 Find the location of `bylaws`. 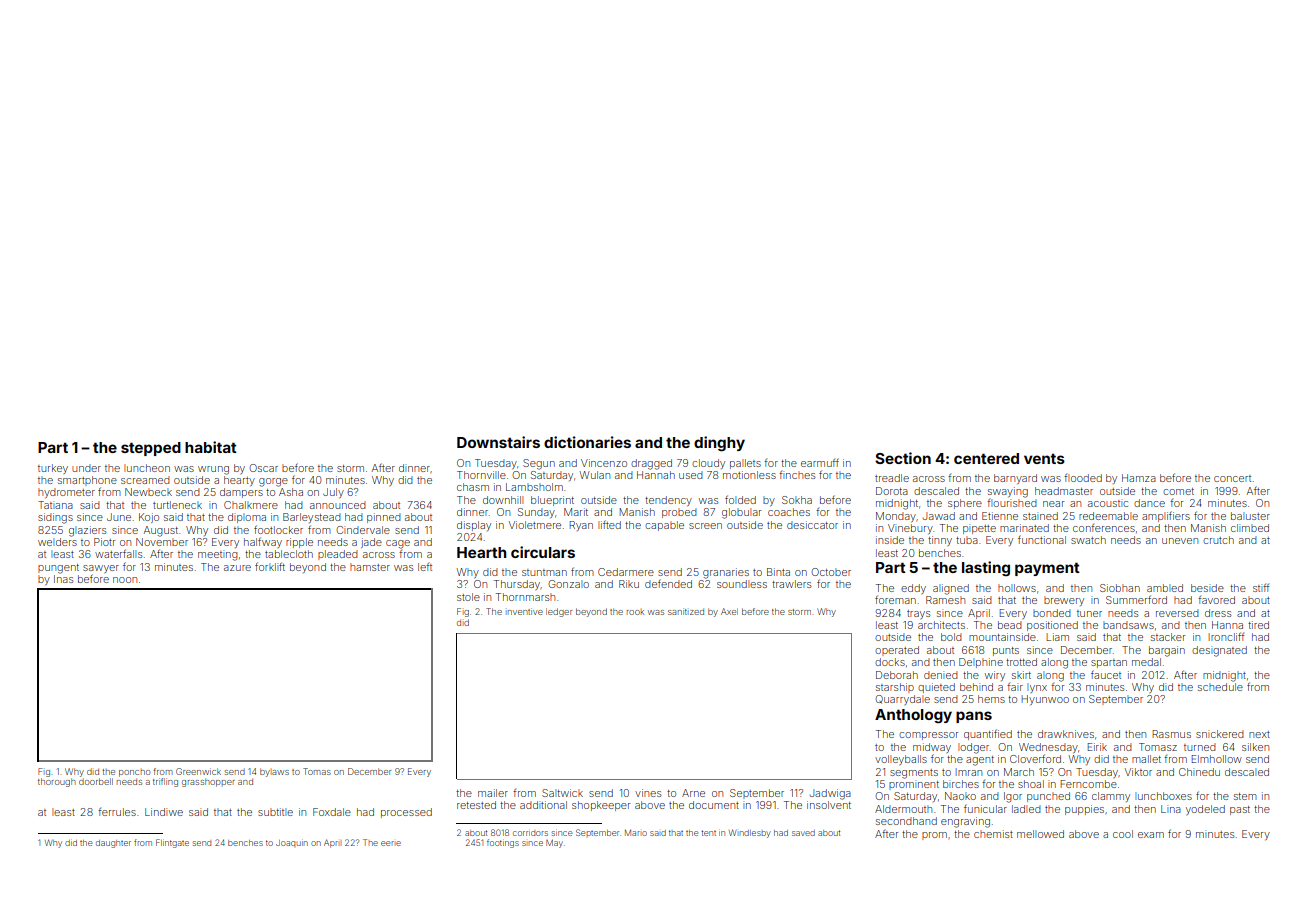

bylaws is located at coordinates (274, 772).
